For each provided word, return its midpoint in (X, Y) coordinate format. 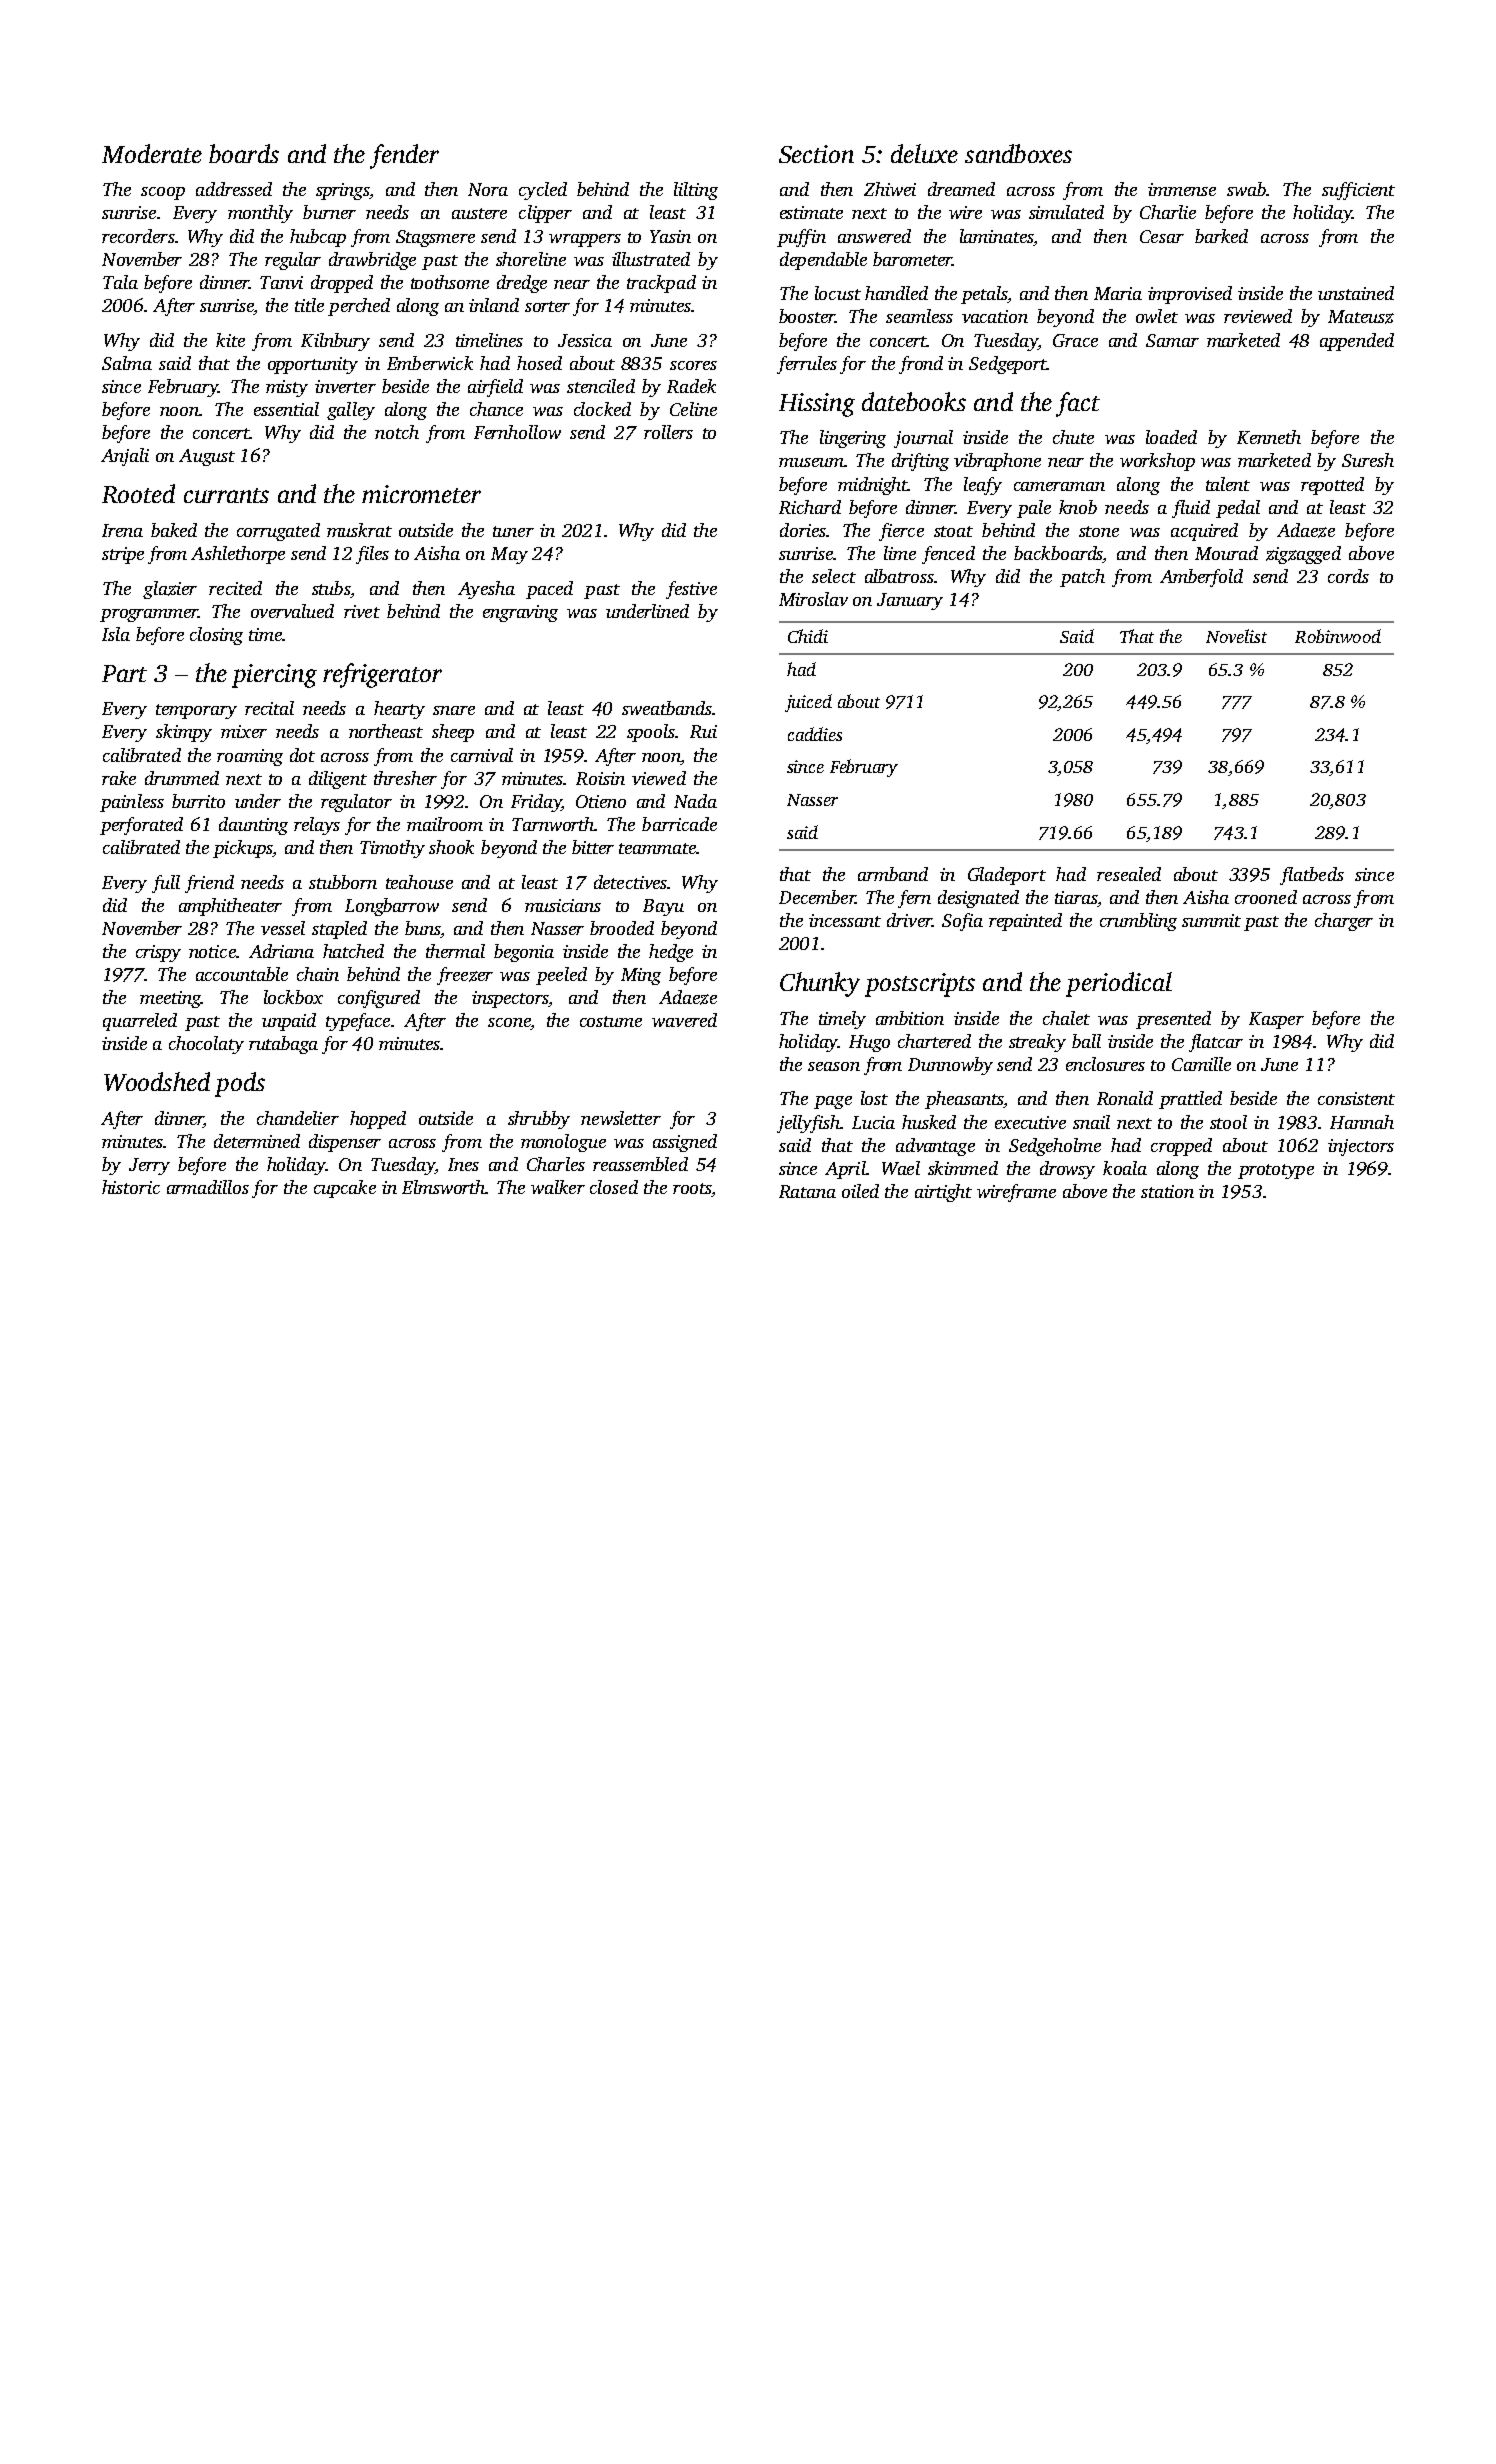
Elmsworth (443, 1187)
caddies (815, 734)
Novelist (1236, 636)
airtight (943, 1193)
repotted (1332, 486)
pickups (243, 849)
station (1167, 1191)
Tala (120, 282)
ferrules (807, 365)
